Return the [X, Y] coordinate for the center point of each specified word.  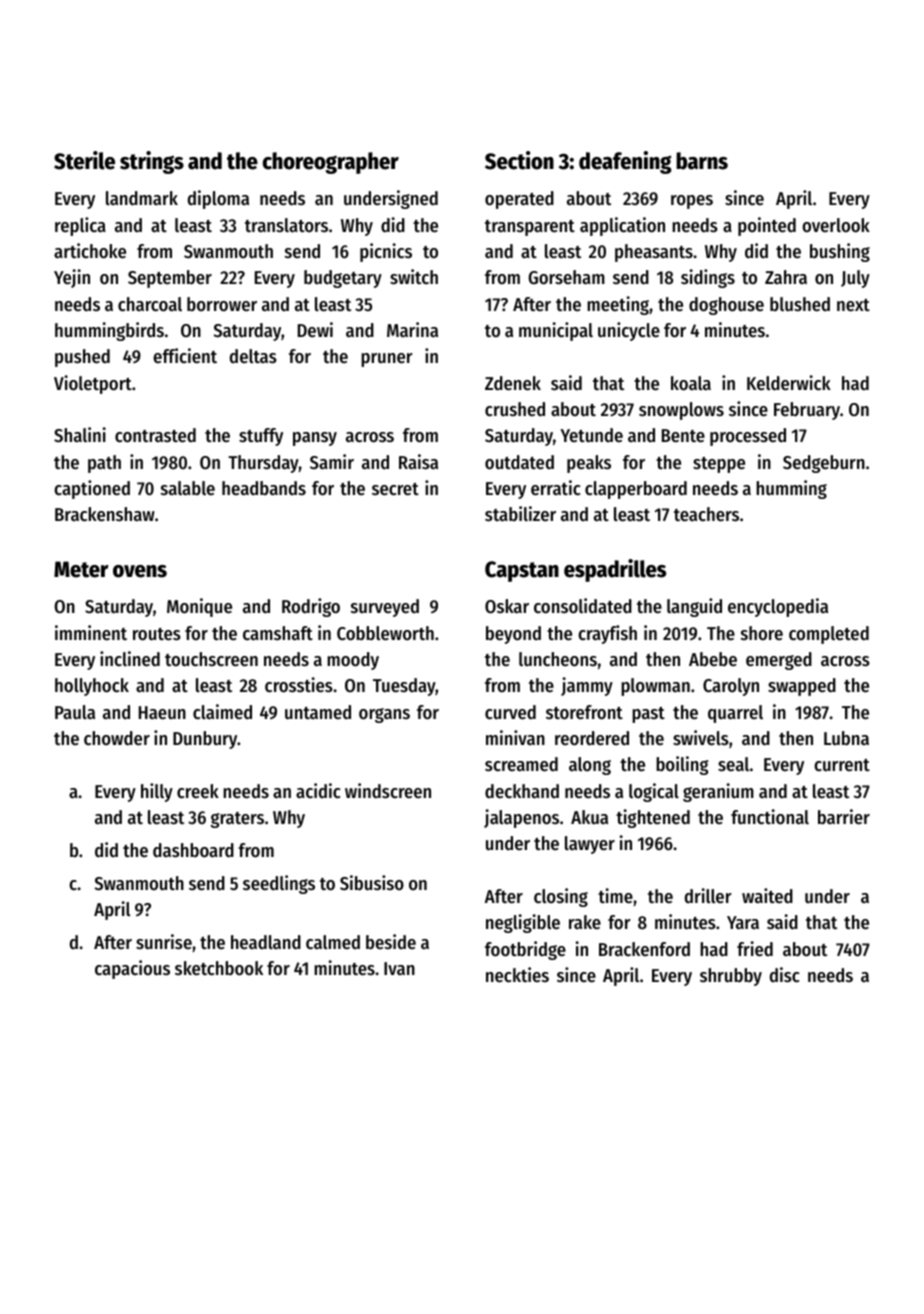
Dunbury [205, 740]
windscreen [388, 791]
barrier [844, 817]
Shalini [80, 435]
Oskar [507, 606]
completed [829, 635]
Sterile [84, 160]
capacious [132, 969]
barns [702, 161]
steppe [719, 465]
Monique [199, 607]
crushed [515, 409]
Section [519, 160]
